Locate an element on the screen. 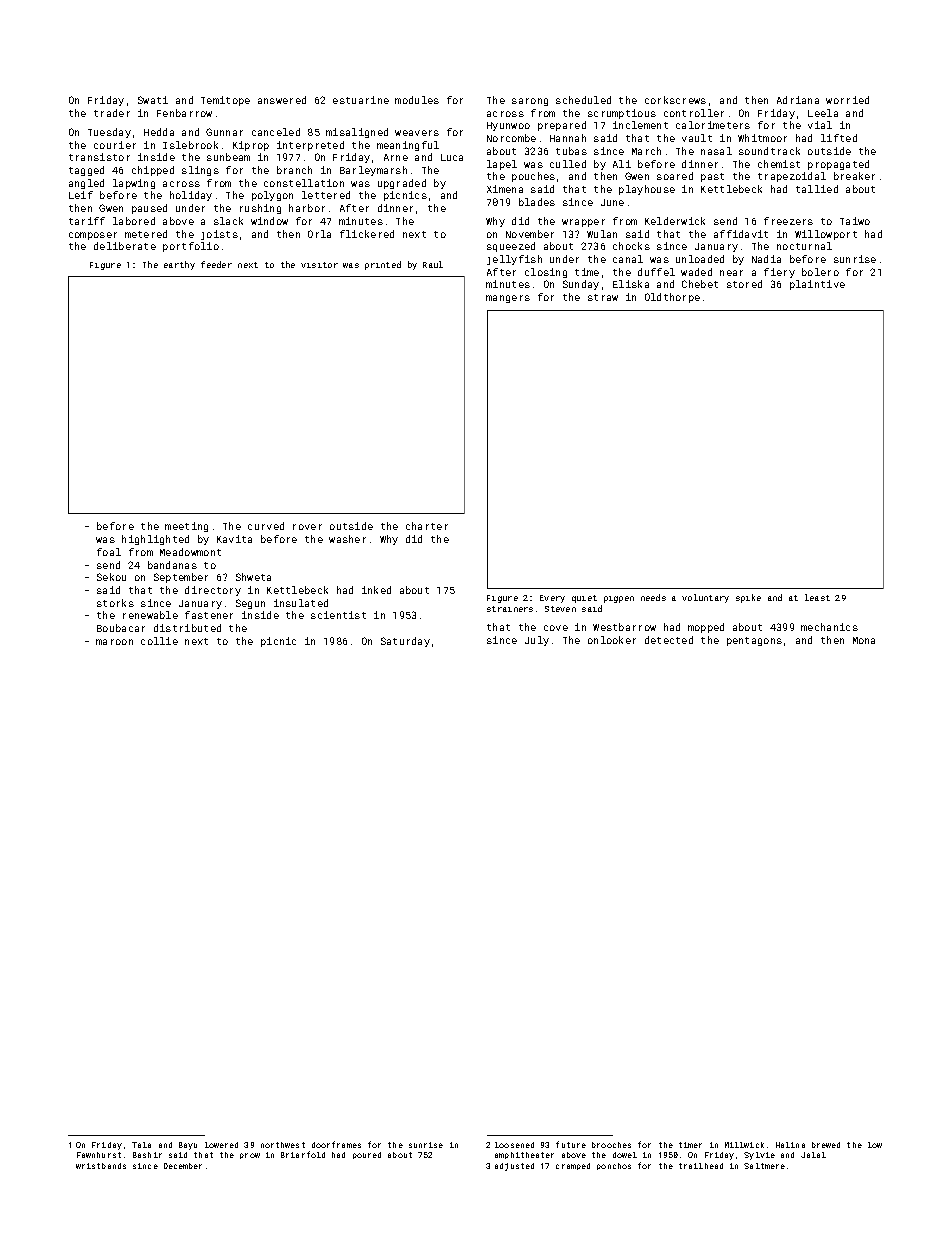 The image size is (952, 1233). Bayu is located at coordinates (188, 1146).
